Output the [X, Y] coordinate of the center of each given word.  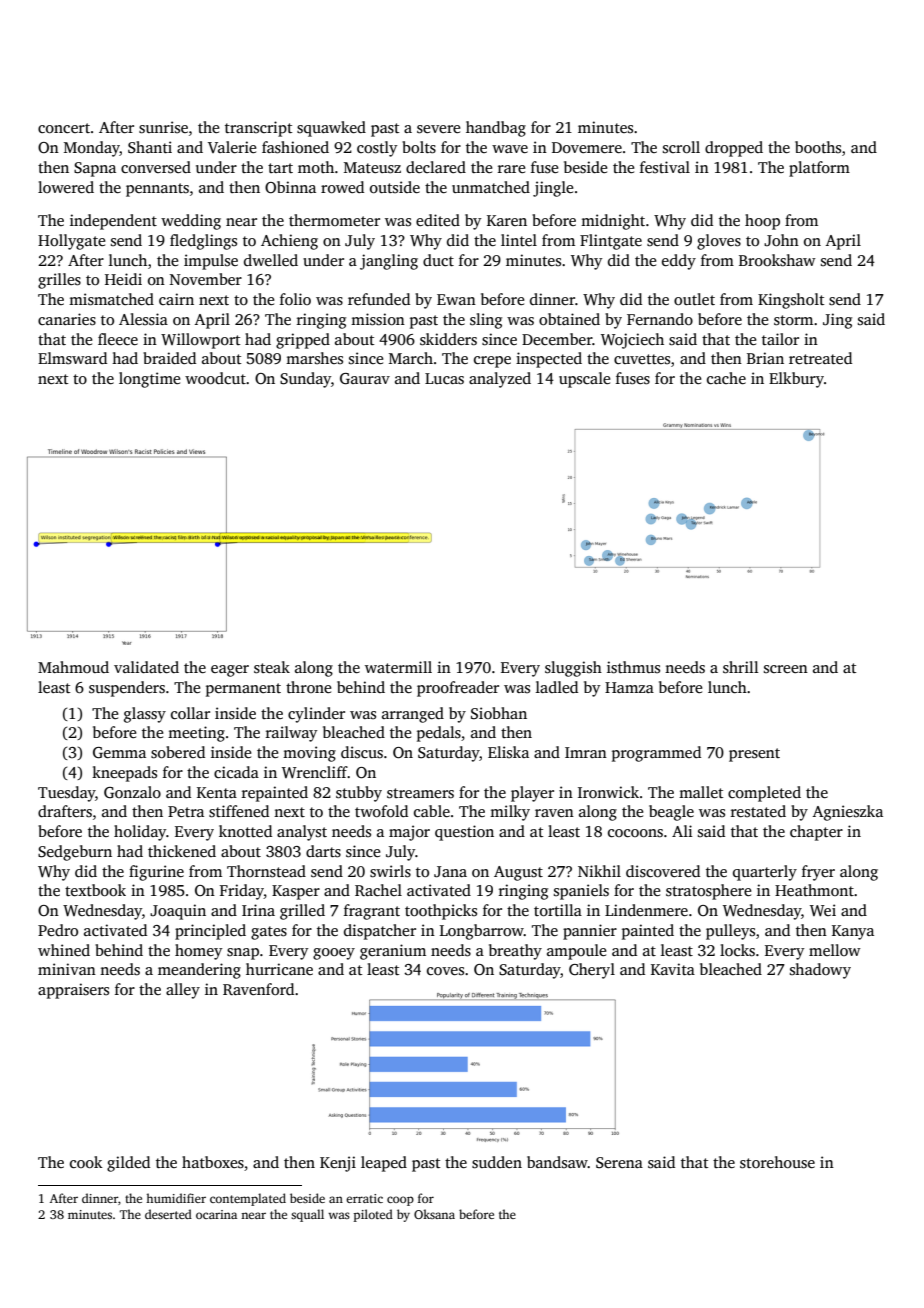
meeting [196, 734]
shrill [741, 667]
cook [86, 1162]
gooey [334, 954]
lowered [66, 187]
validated [146, 667]
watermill [398, 667]
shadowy [820, 971]
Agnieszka [848, 813]
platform [819, 169]
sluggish [573, 669]
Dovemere [587, 147]
